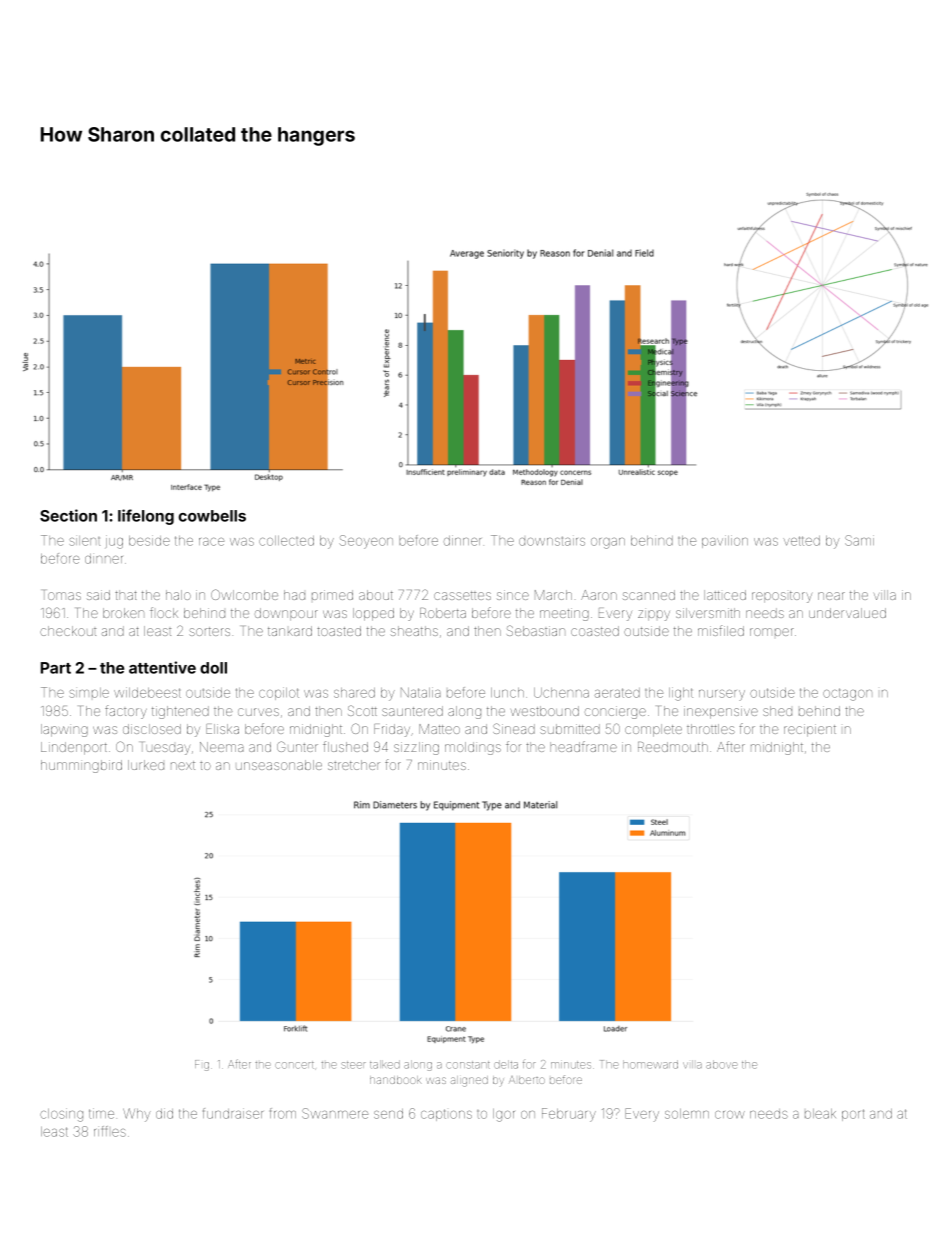  What do you see at coordinates (722, 1064) in the image?
I see `above` at bounding box center [722, 1064].
